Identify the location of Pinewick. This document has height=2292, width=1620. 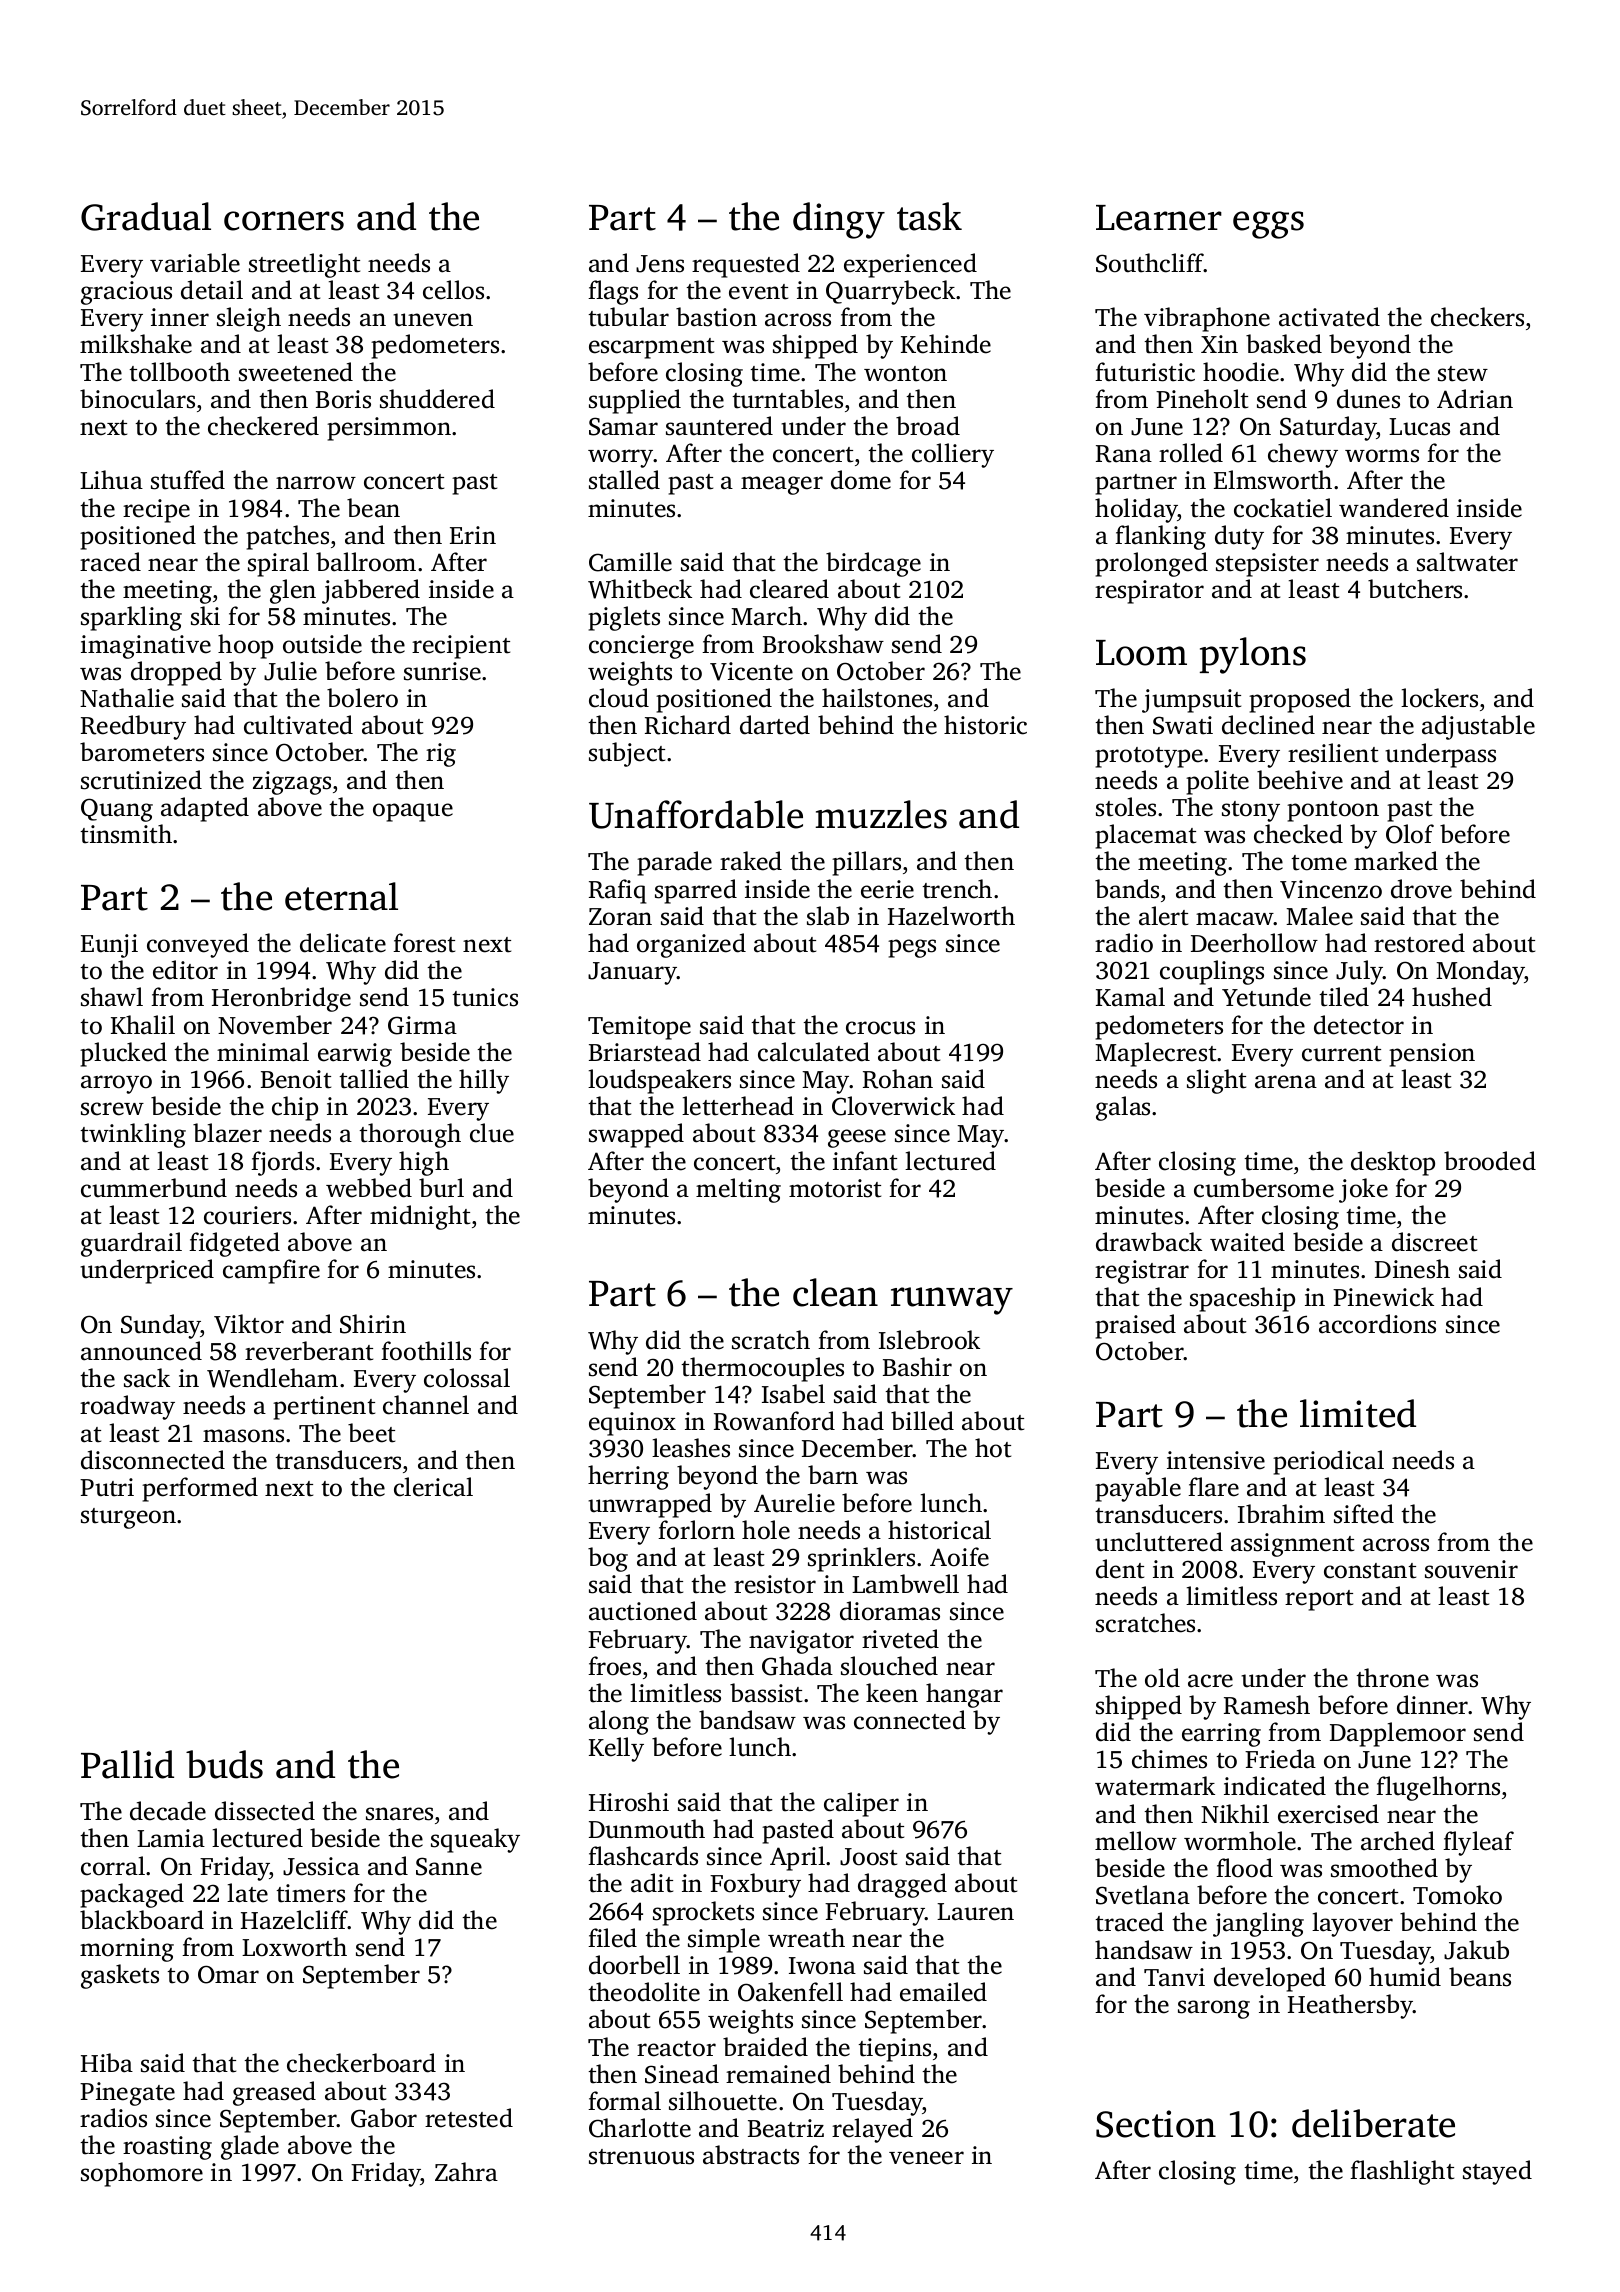
(1383, 1297).
